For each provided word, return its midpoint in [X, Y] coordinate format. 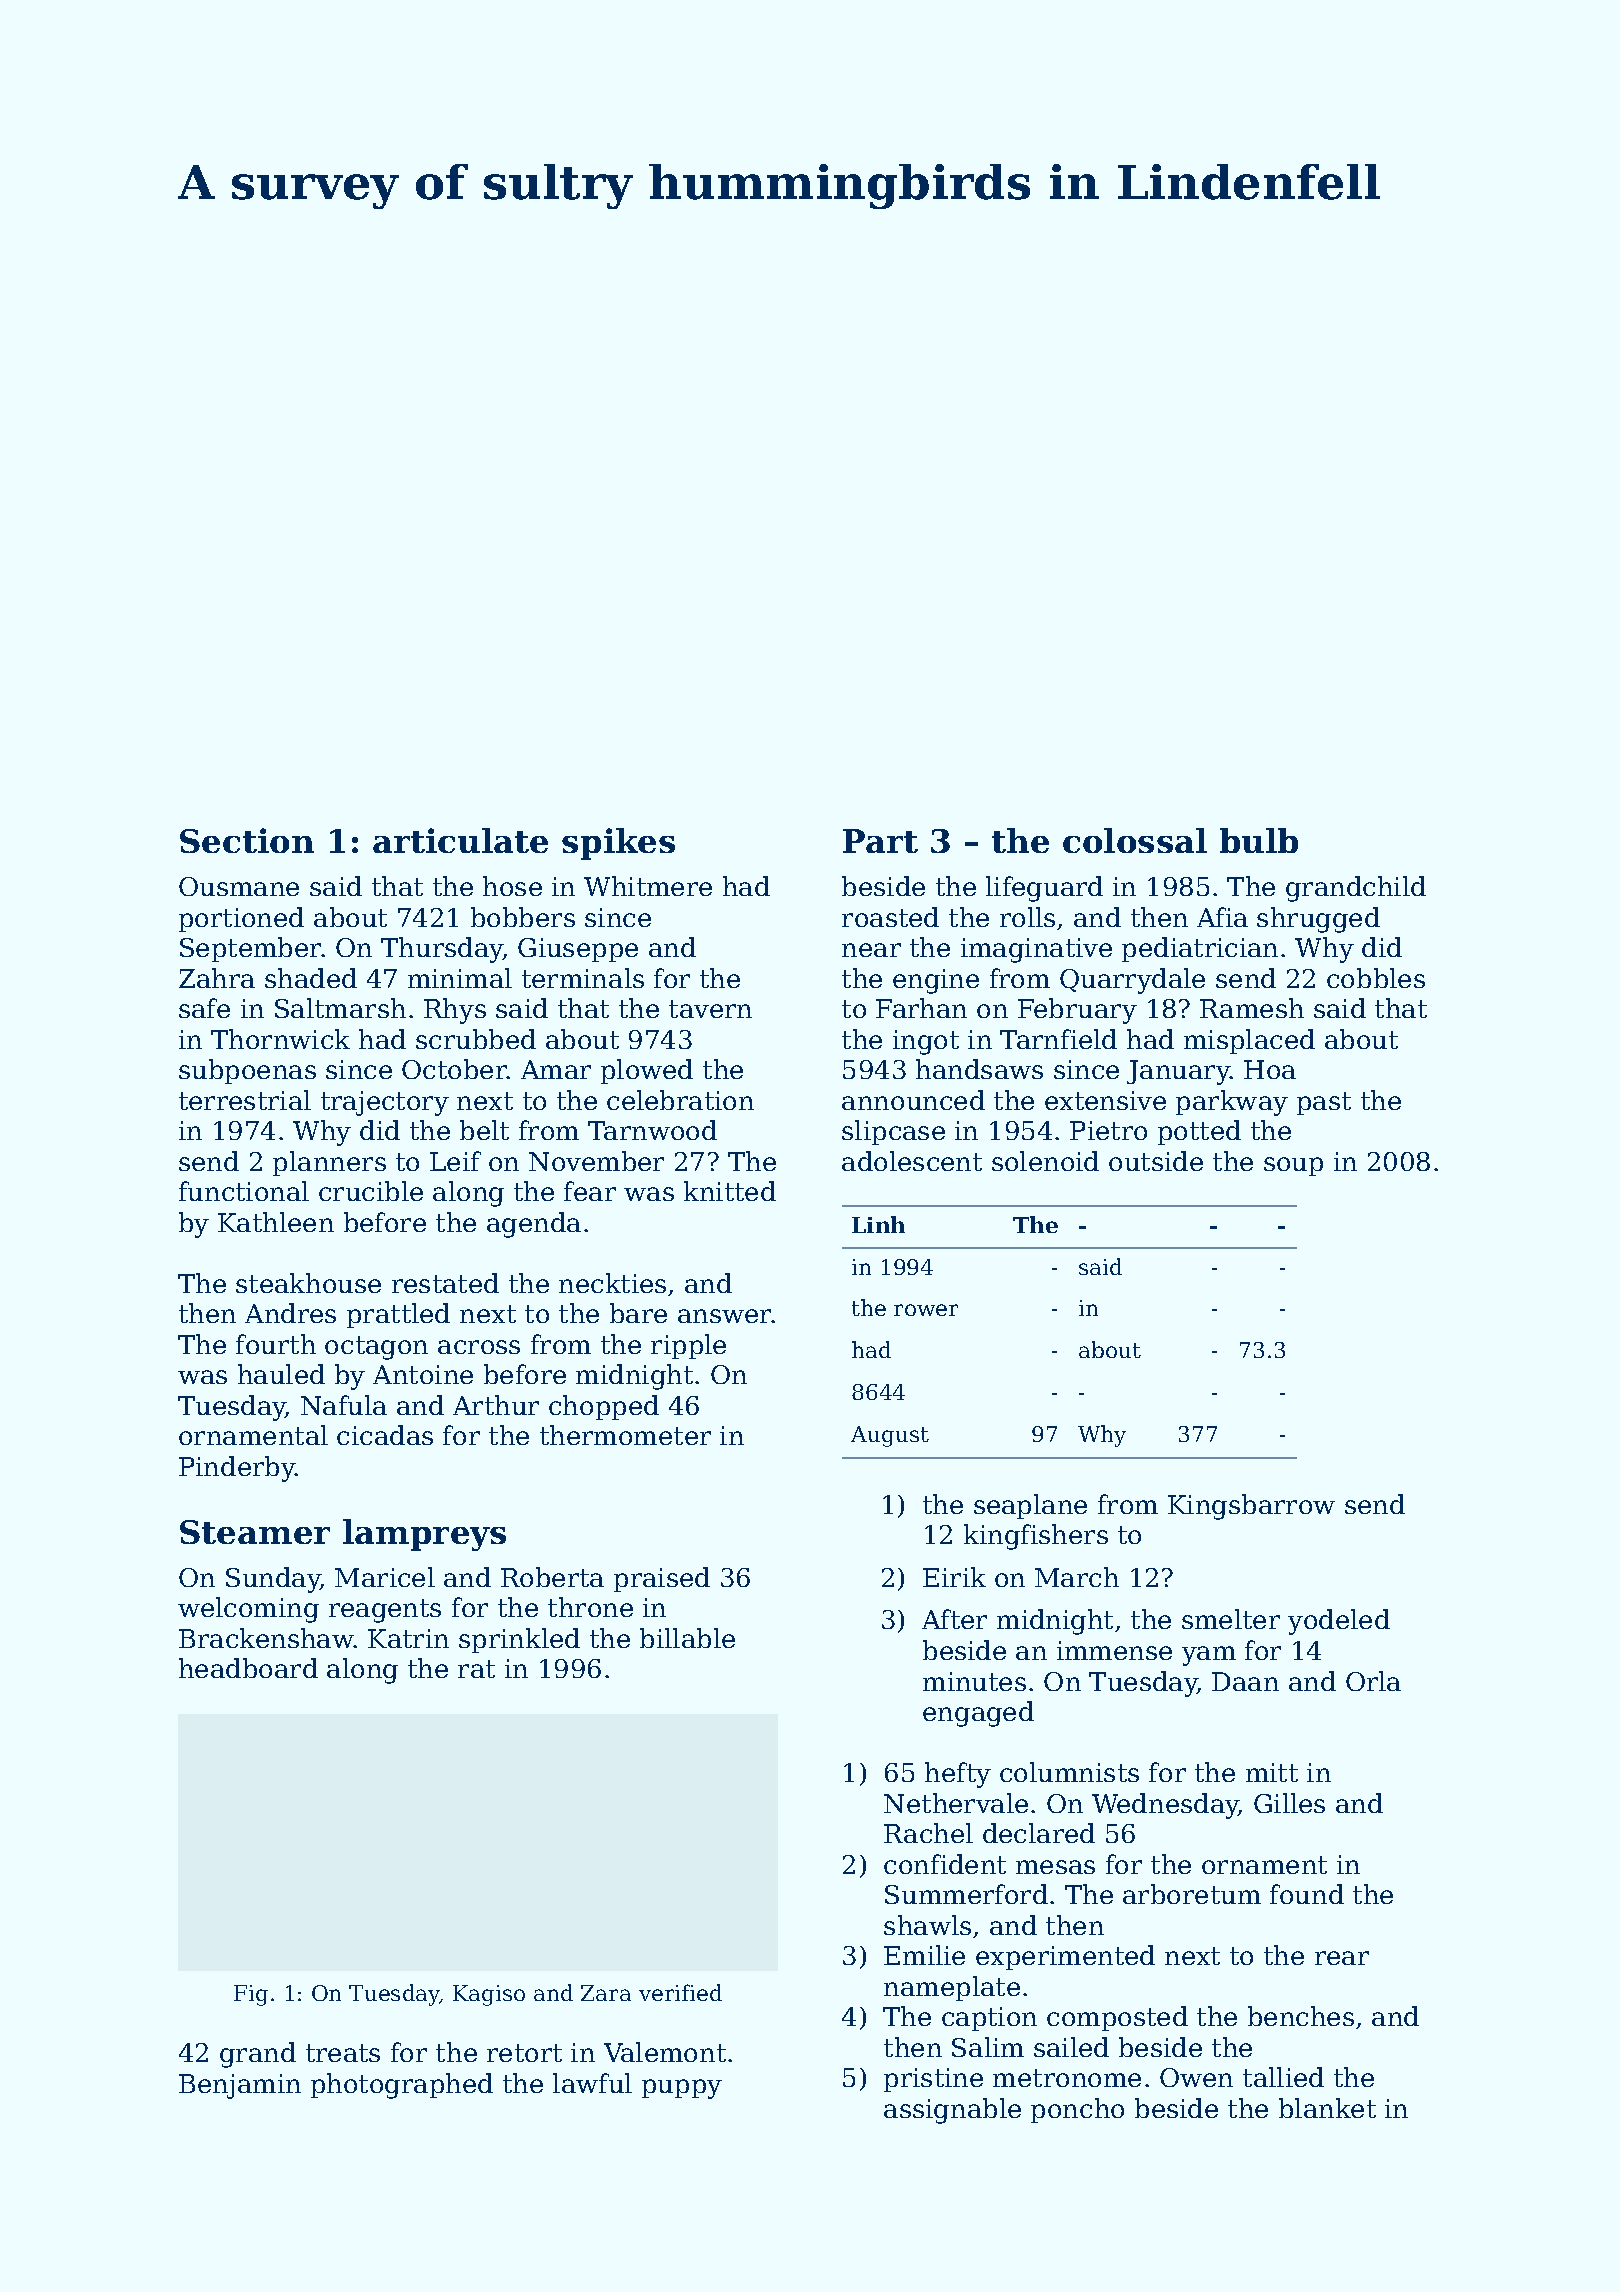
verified [680, 1992]
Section [247, 840]
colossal [1135, 840]
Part [880, 841]
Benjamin [240, 2086]
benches [1301, 2016]
